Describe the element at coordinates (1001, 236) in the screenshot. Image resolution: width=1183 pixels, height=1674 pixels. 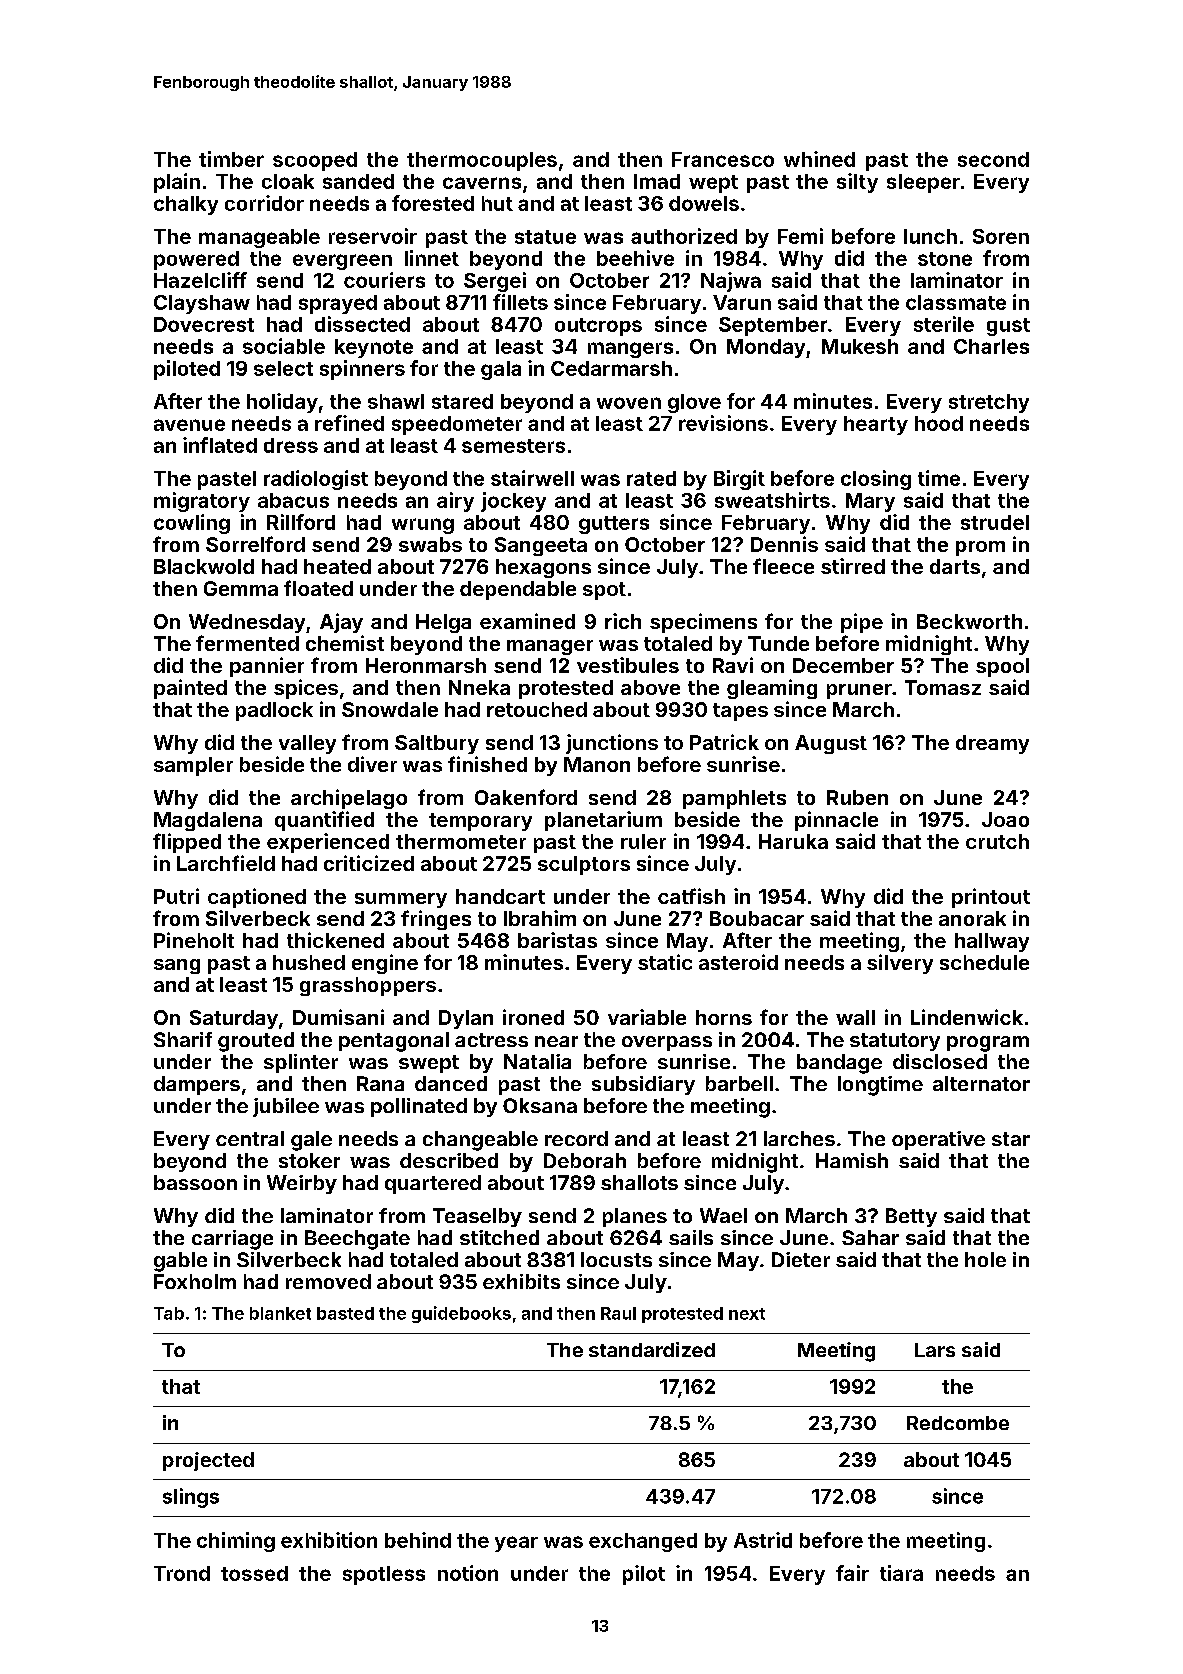
I see `Soren` at that location.
